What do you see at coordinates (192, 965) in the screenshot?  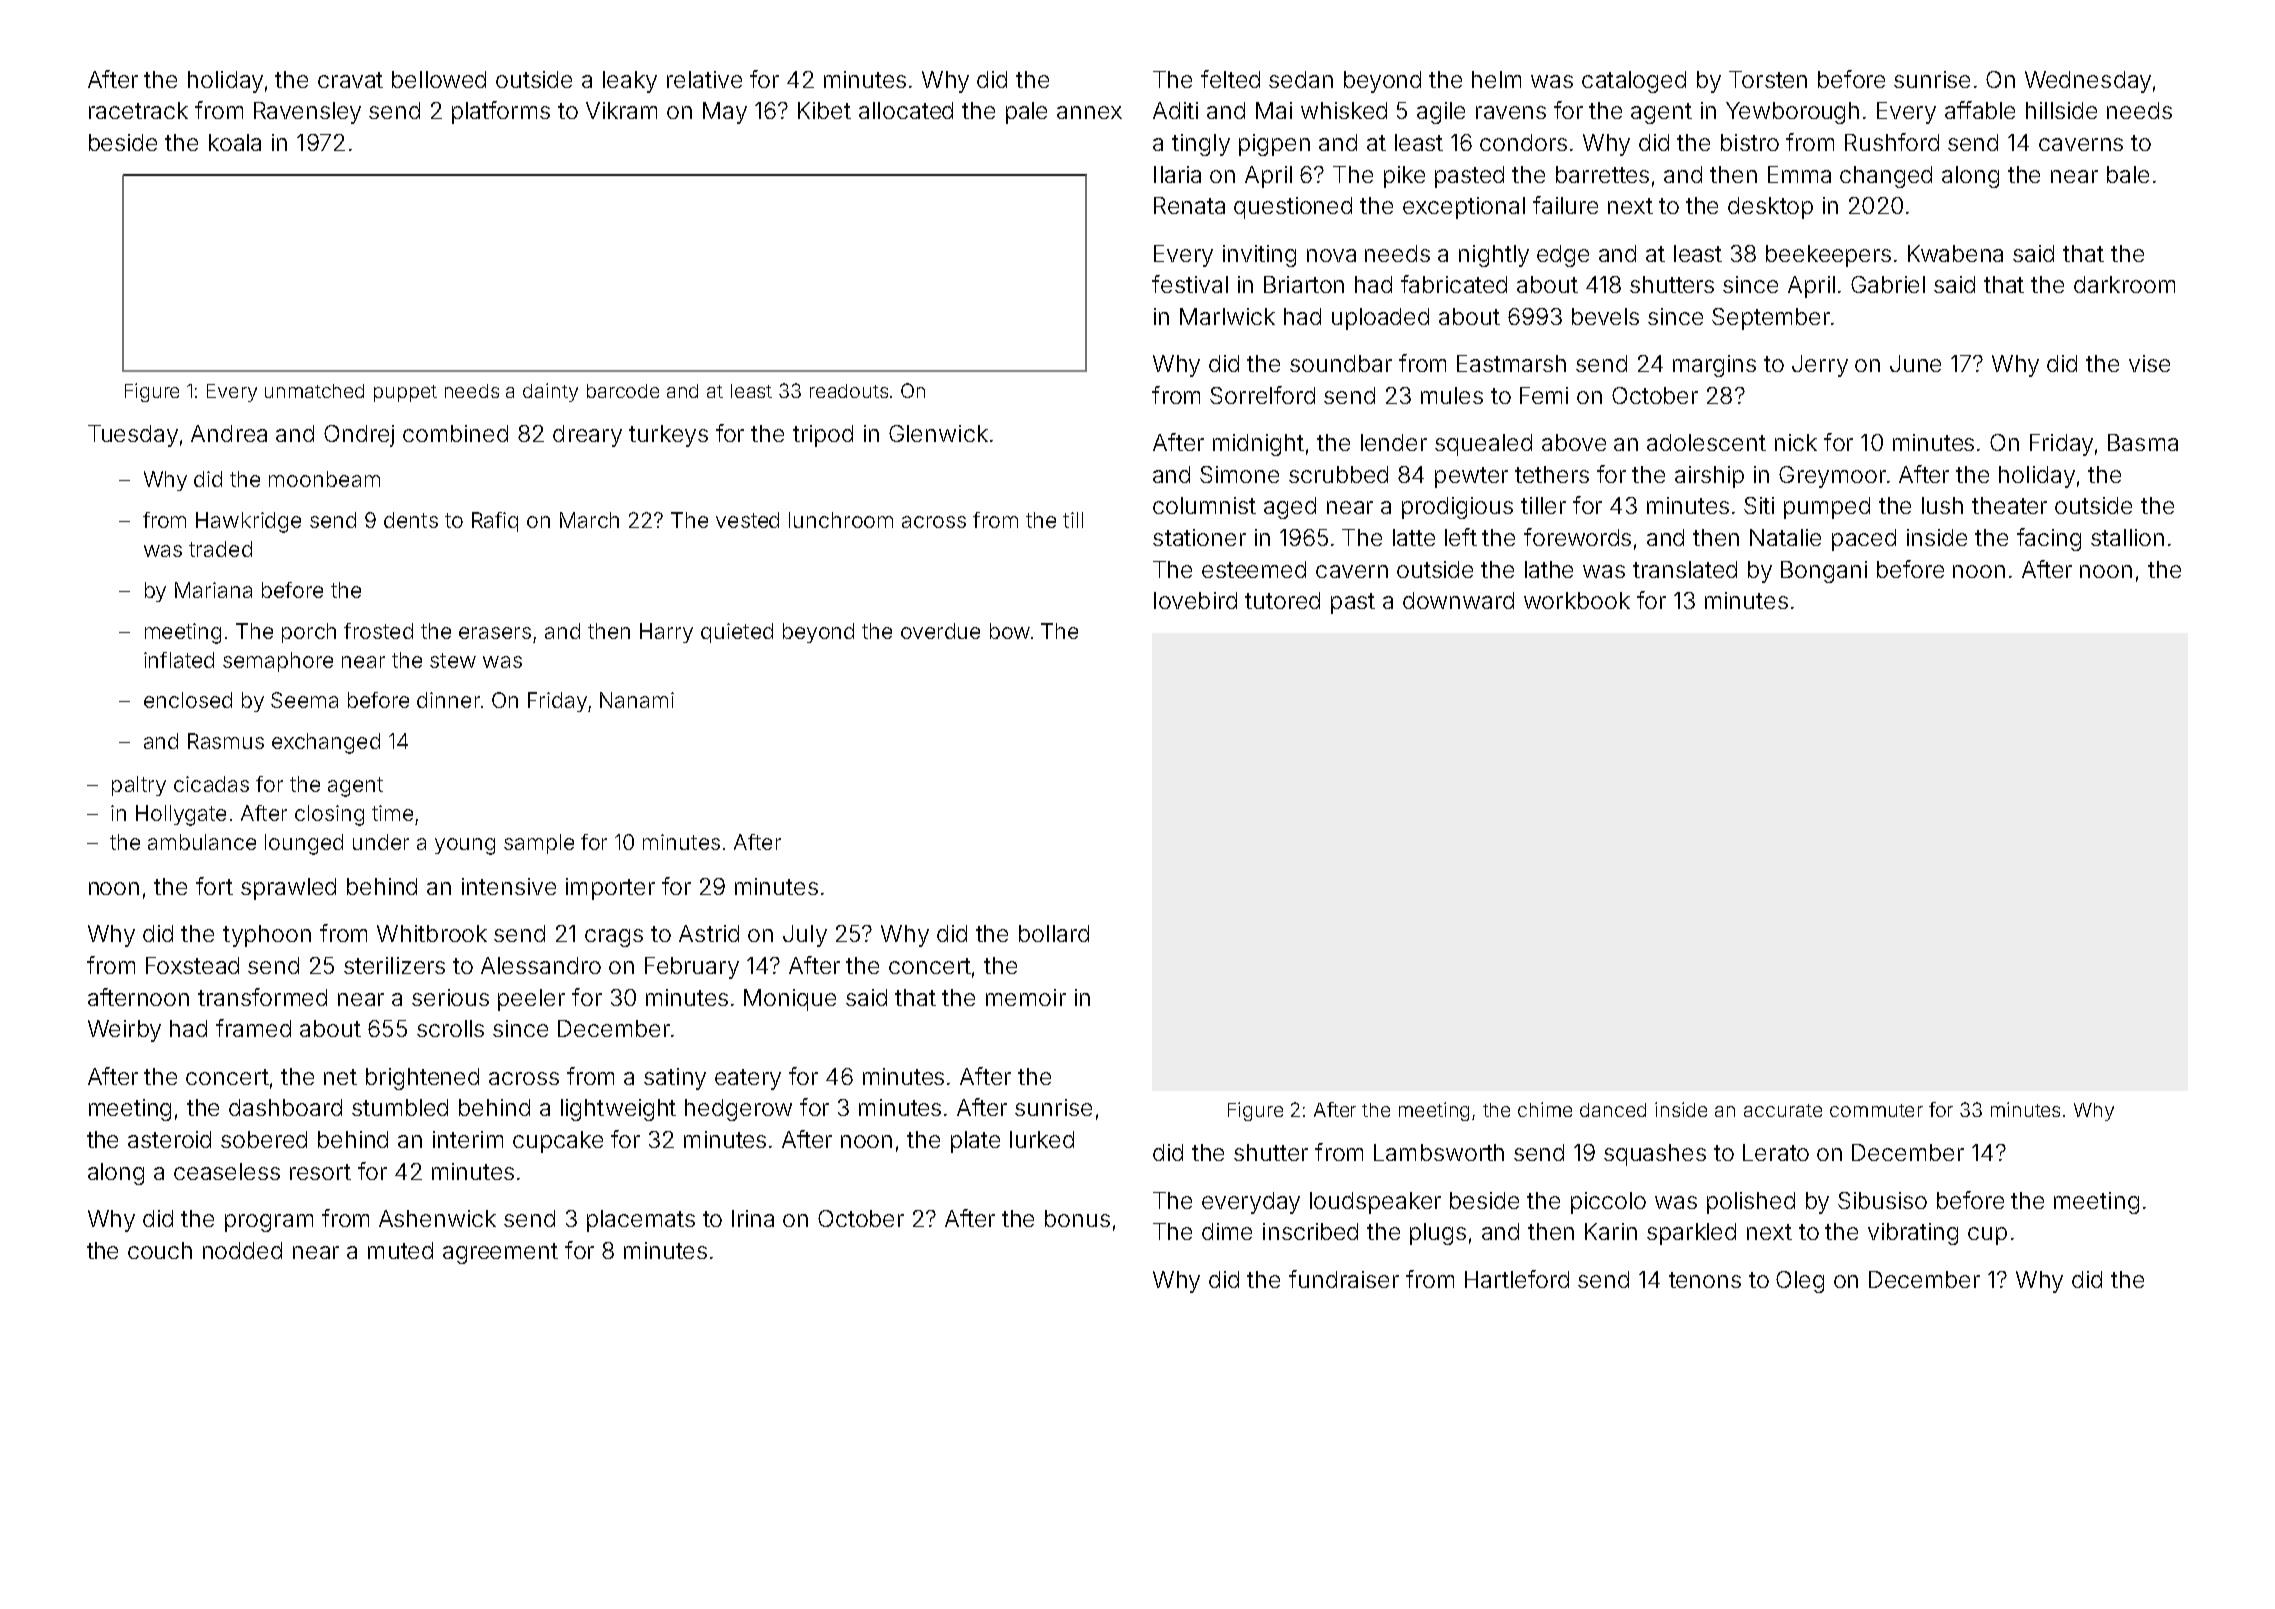 I see `Foxstead` at bounding box center [192, 965].
